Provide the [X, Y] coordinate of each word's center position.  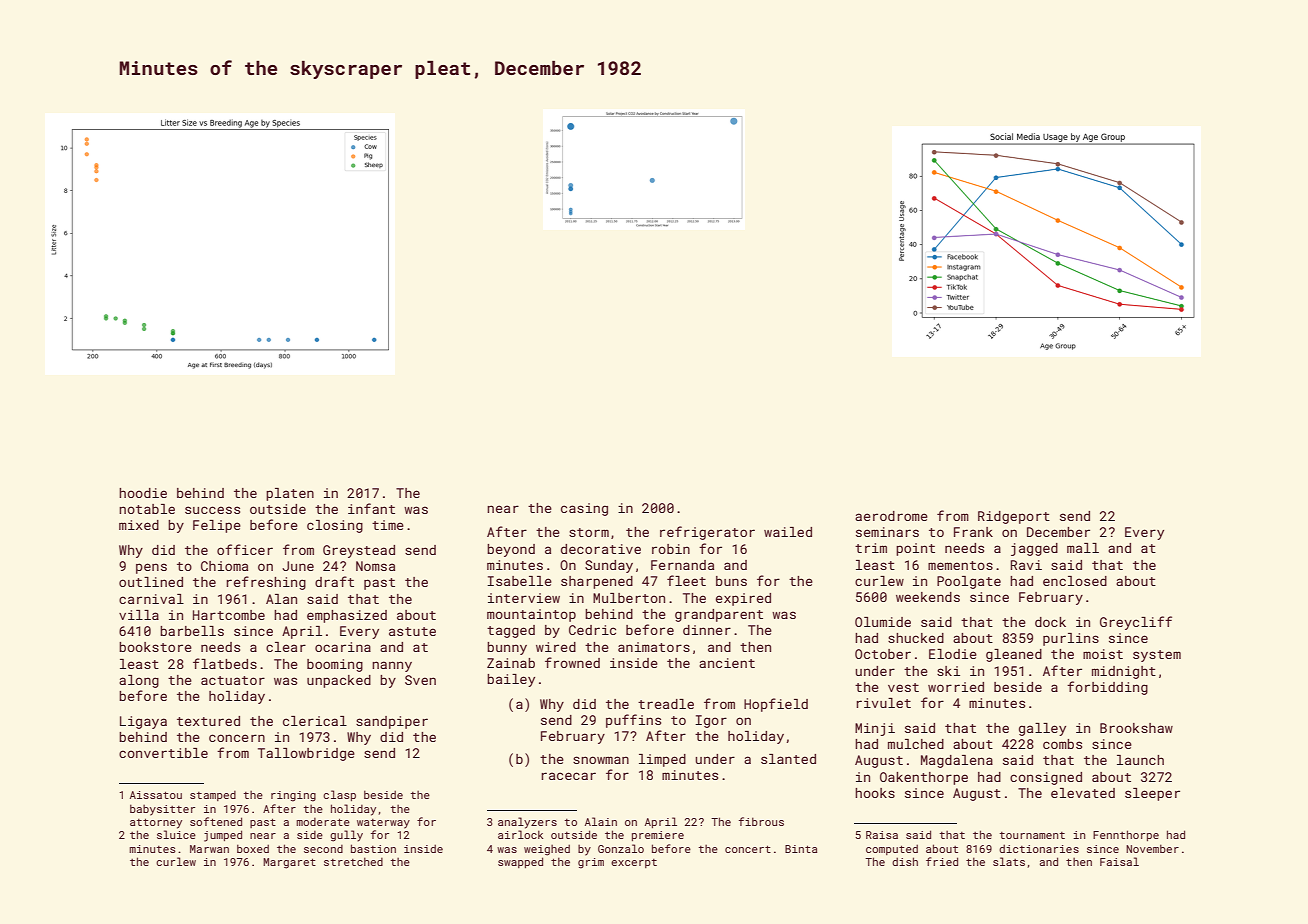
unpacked [339, 681]
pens [151, 568]
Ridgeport [1014, 517]
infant [371, 508]
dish [905, 861]
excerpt [634, 863]
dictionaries [1039, 848]
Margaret [289, 863]
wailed [788, 532]
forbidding [1107, 688]
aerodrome [891, 516]
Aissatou [156, 795]
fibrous [761, 821]
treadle [666, 704]
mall [1083, 548]
